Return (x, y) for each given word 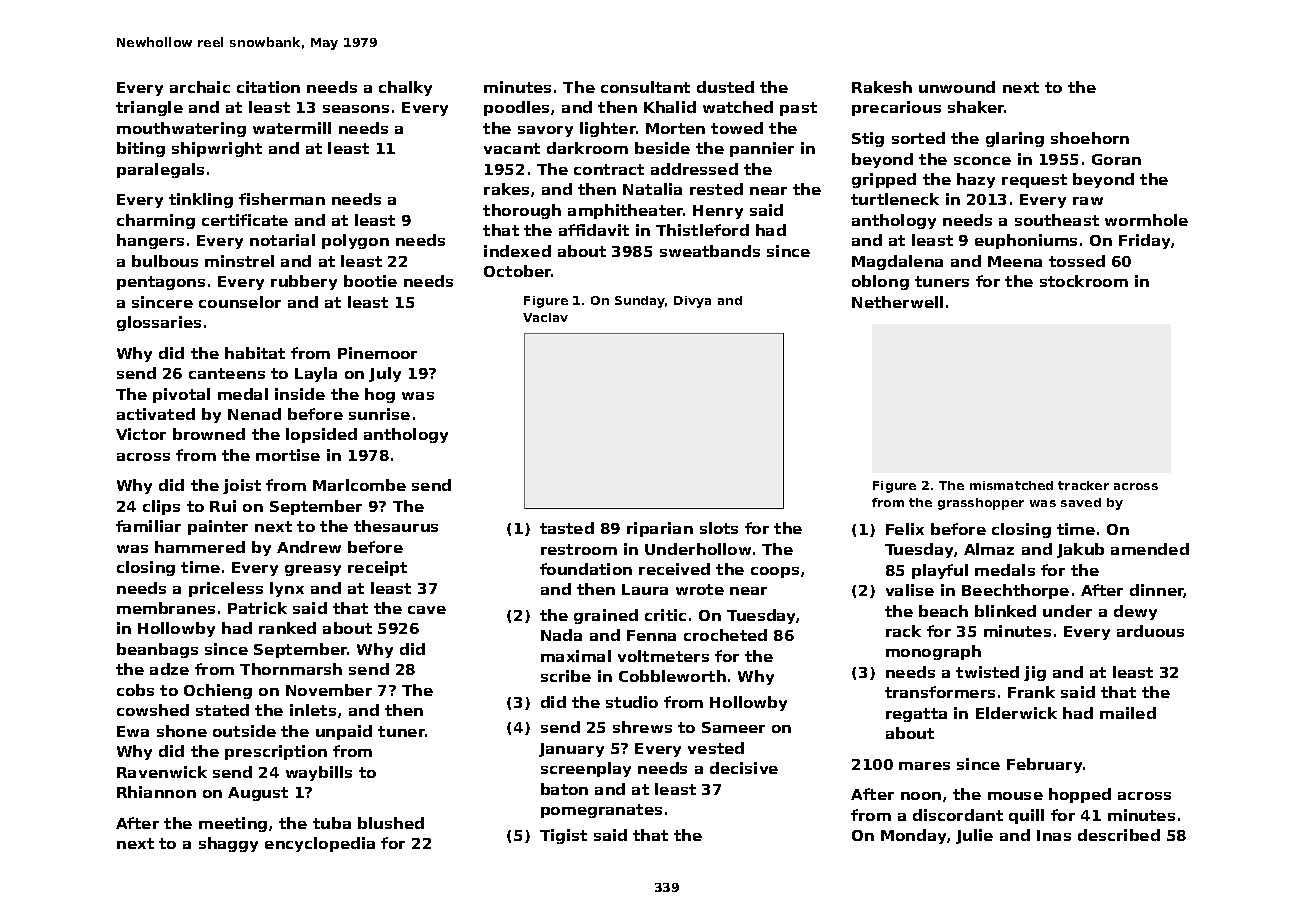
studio (632, 702)
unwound (957, 87)
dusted (725, 87)
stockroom (1084, 281)
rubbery (304, 282)
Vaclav (545, 317)
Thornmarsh (291, 669)
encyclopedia (320, 844)
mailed (1128, 713)
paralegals (160, 170)
